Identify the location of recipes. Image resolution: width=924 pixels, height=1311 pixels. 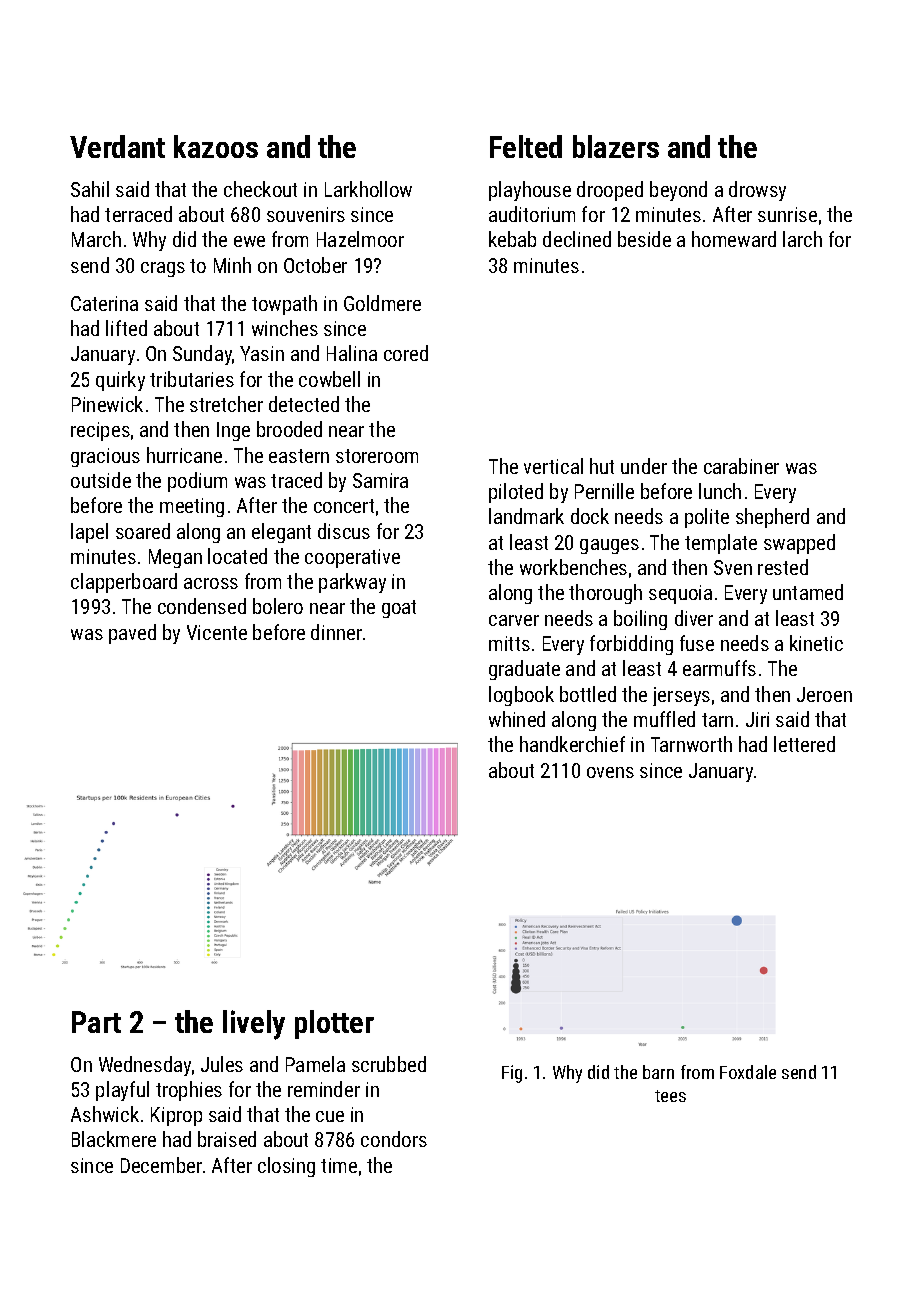
(100, 431).
